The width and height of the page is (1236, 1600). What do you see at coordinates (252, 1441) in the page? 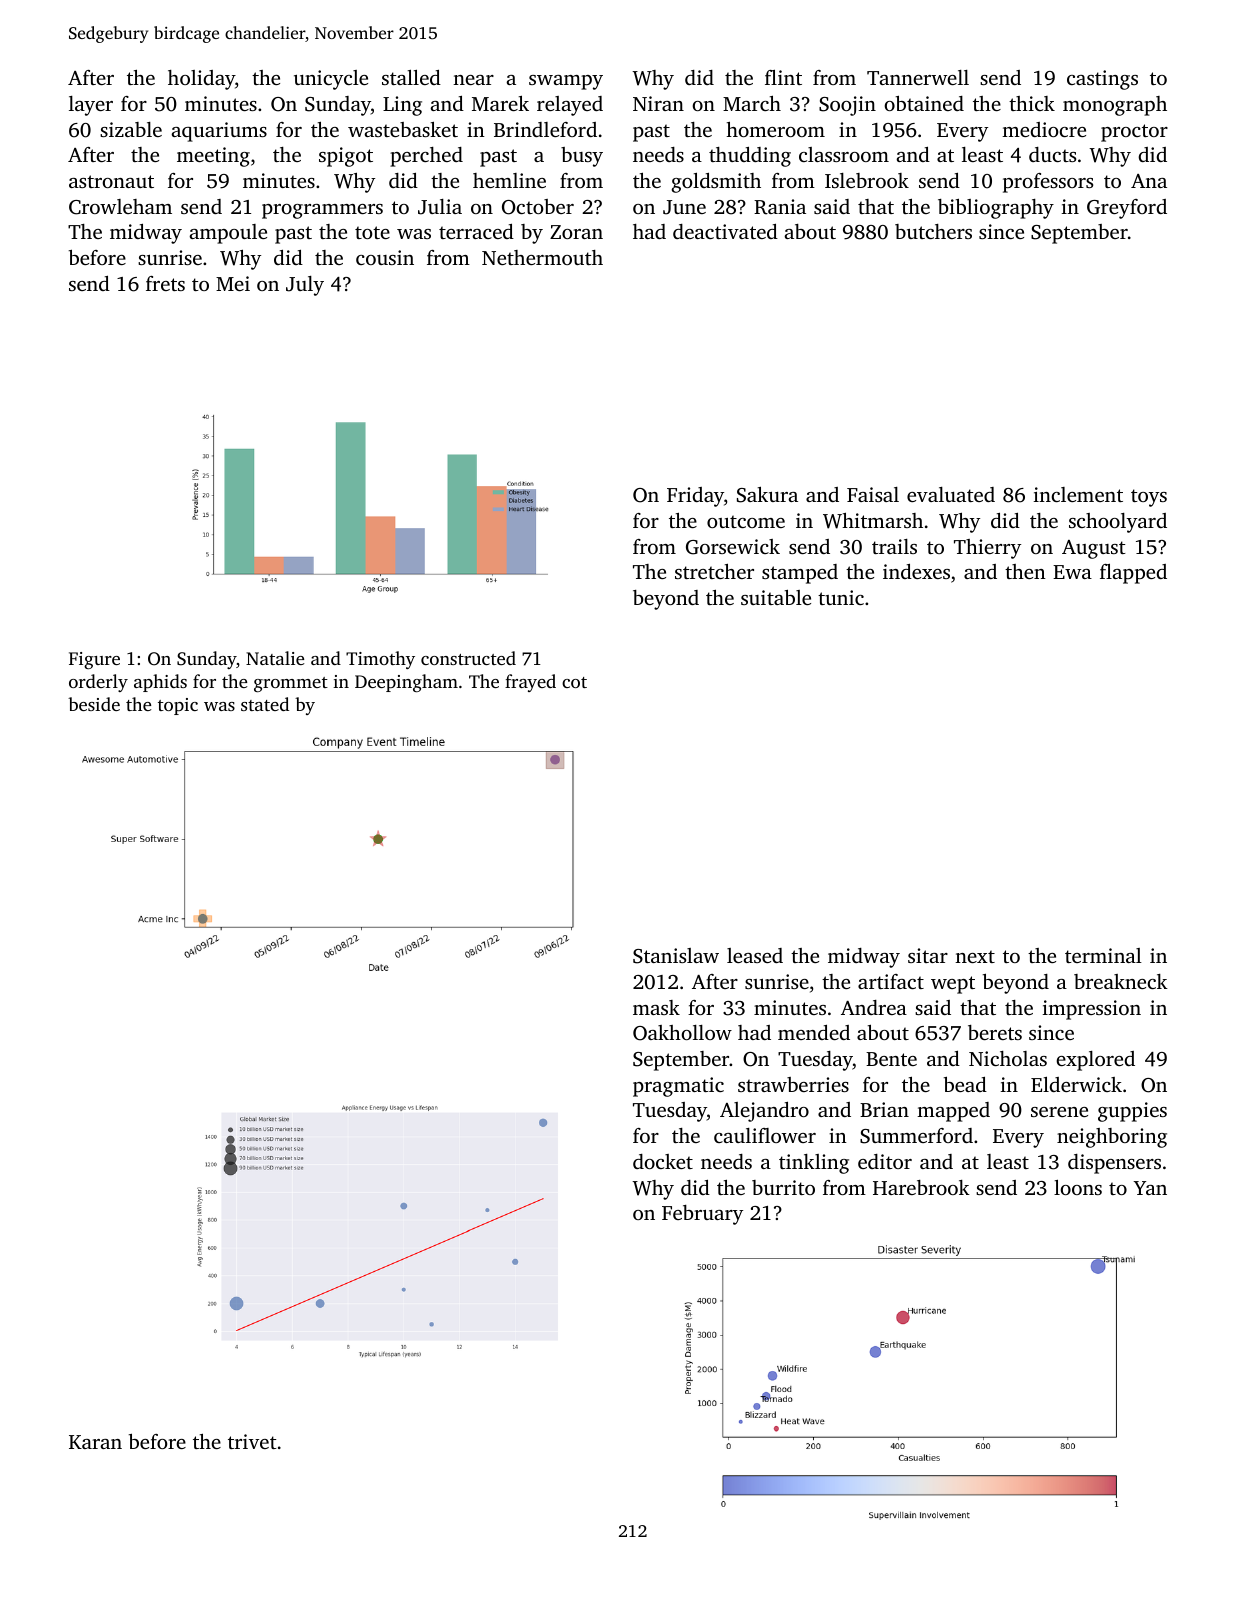
I see `trivet` at bounding box center [252, 1441].
